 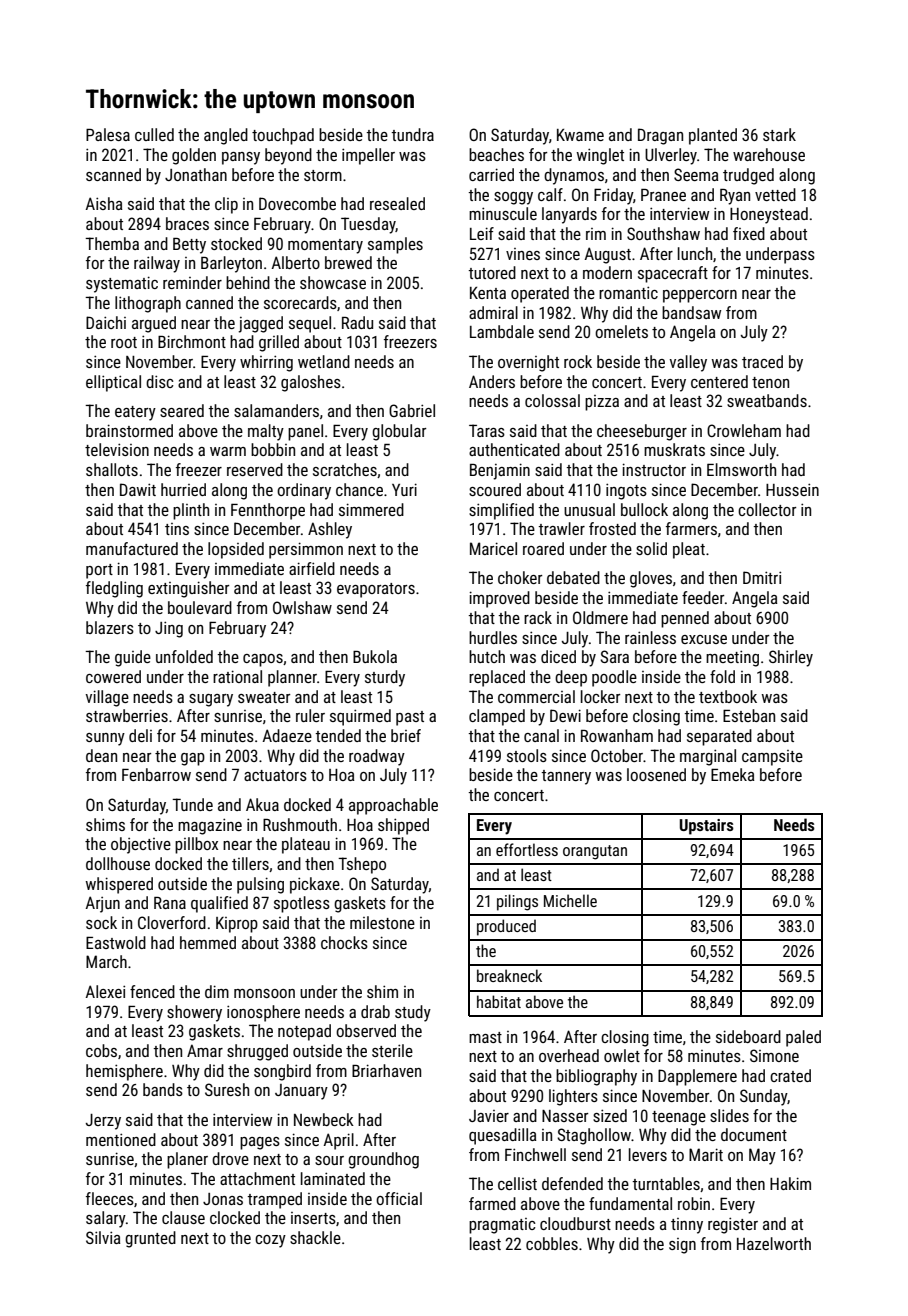 What do you see at coordinates (779, 134) in the screenshot?
I see `stark` at bounding box center [779, 134].
